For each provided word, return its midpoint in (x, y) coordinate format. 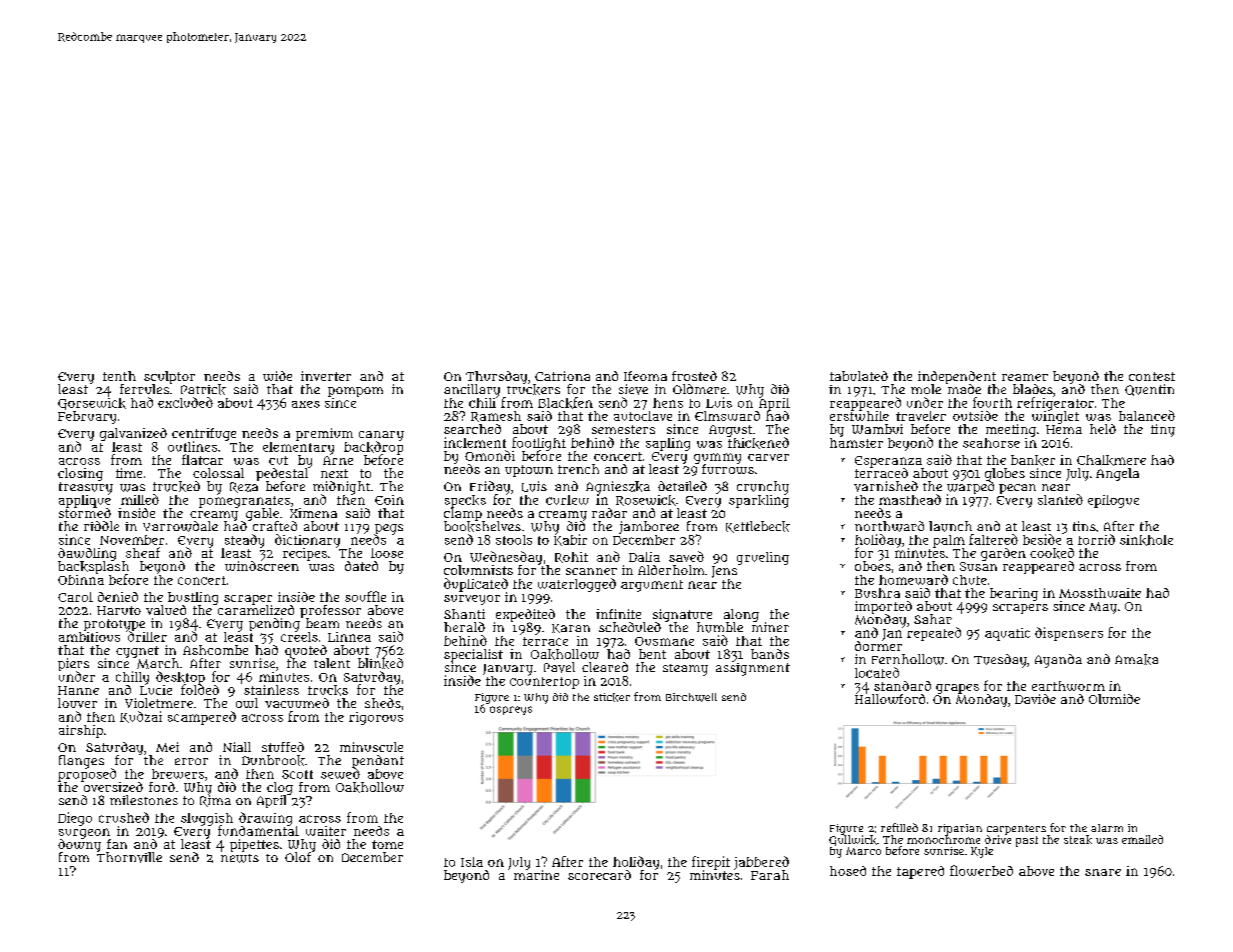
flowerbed (981, 870)
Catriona (562, 376)
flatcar (202, 459)
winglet (1055, 417)
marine (536, 875)
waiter (326, 831)
